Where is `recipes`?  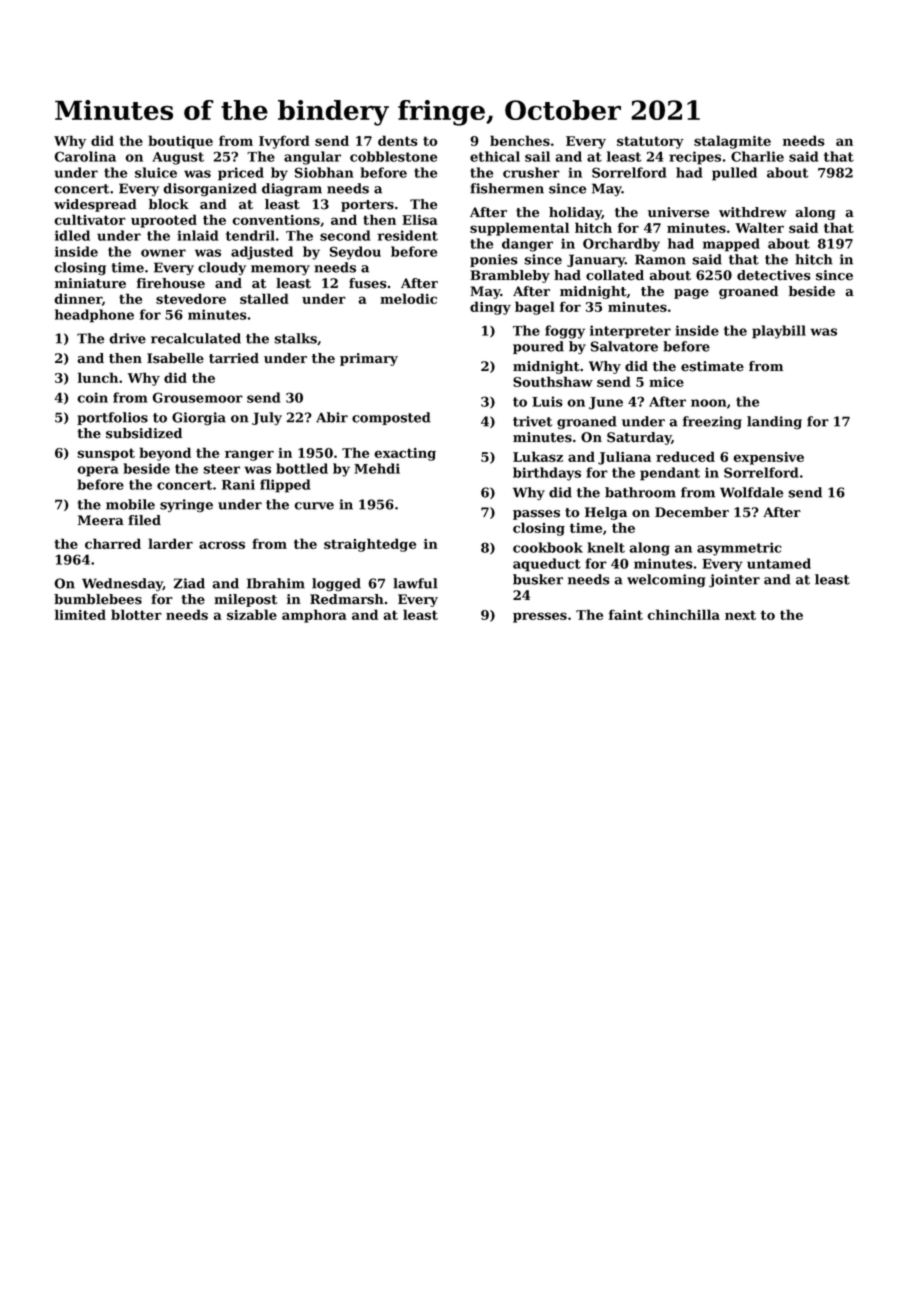
recipes is located at coordinates (695, 158).
